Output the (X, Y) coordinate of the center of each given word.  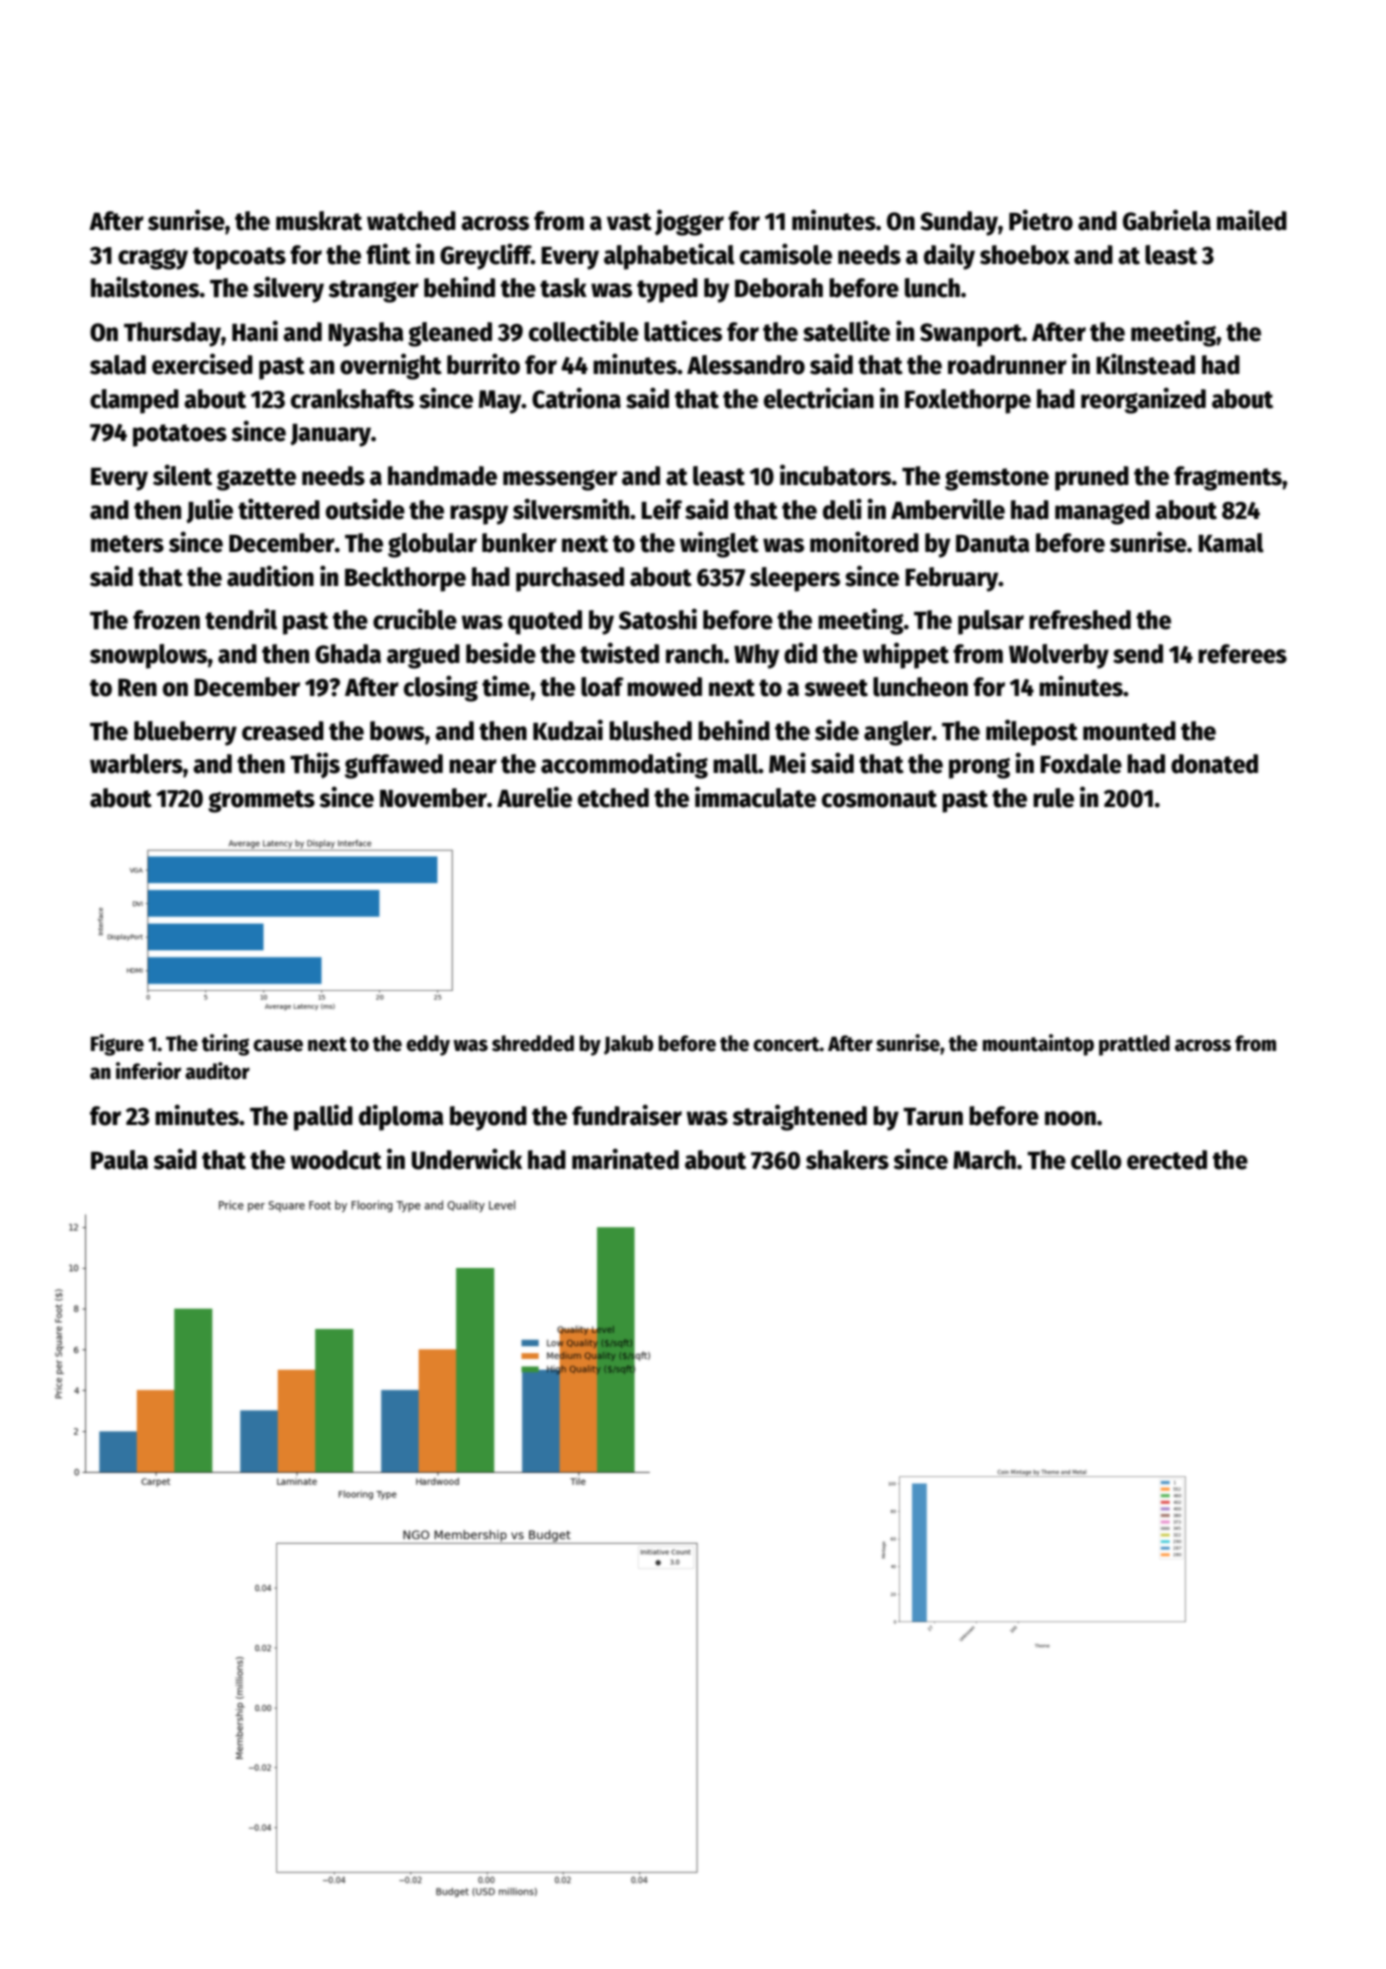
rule (1053, 798)
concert (786, 1044)
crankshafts (352, 399)
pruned (1092, 478)
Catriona (576, 398)
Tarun (933, 1117)
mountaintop (1038, 1045)
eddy (428, 1045)
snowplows (149, 656)
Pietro (1041, 220)
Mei (787, 763)
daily (949, 256)
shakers (847, 1160)
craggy (153, 259)
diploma (401, 1117)
